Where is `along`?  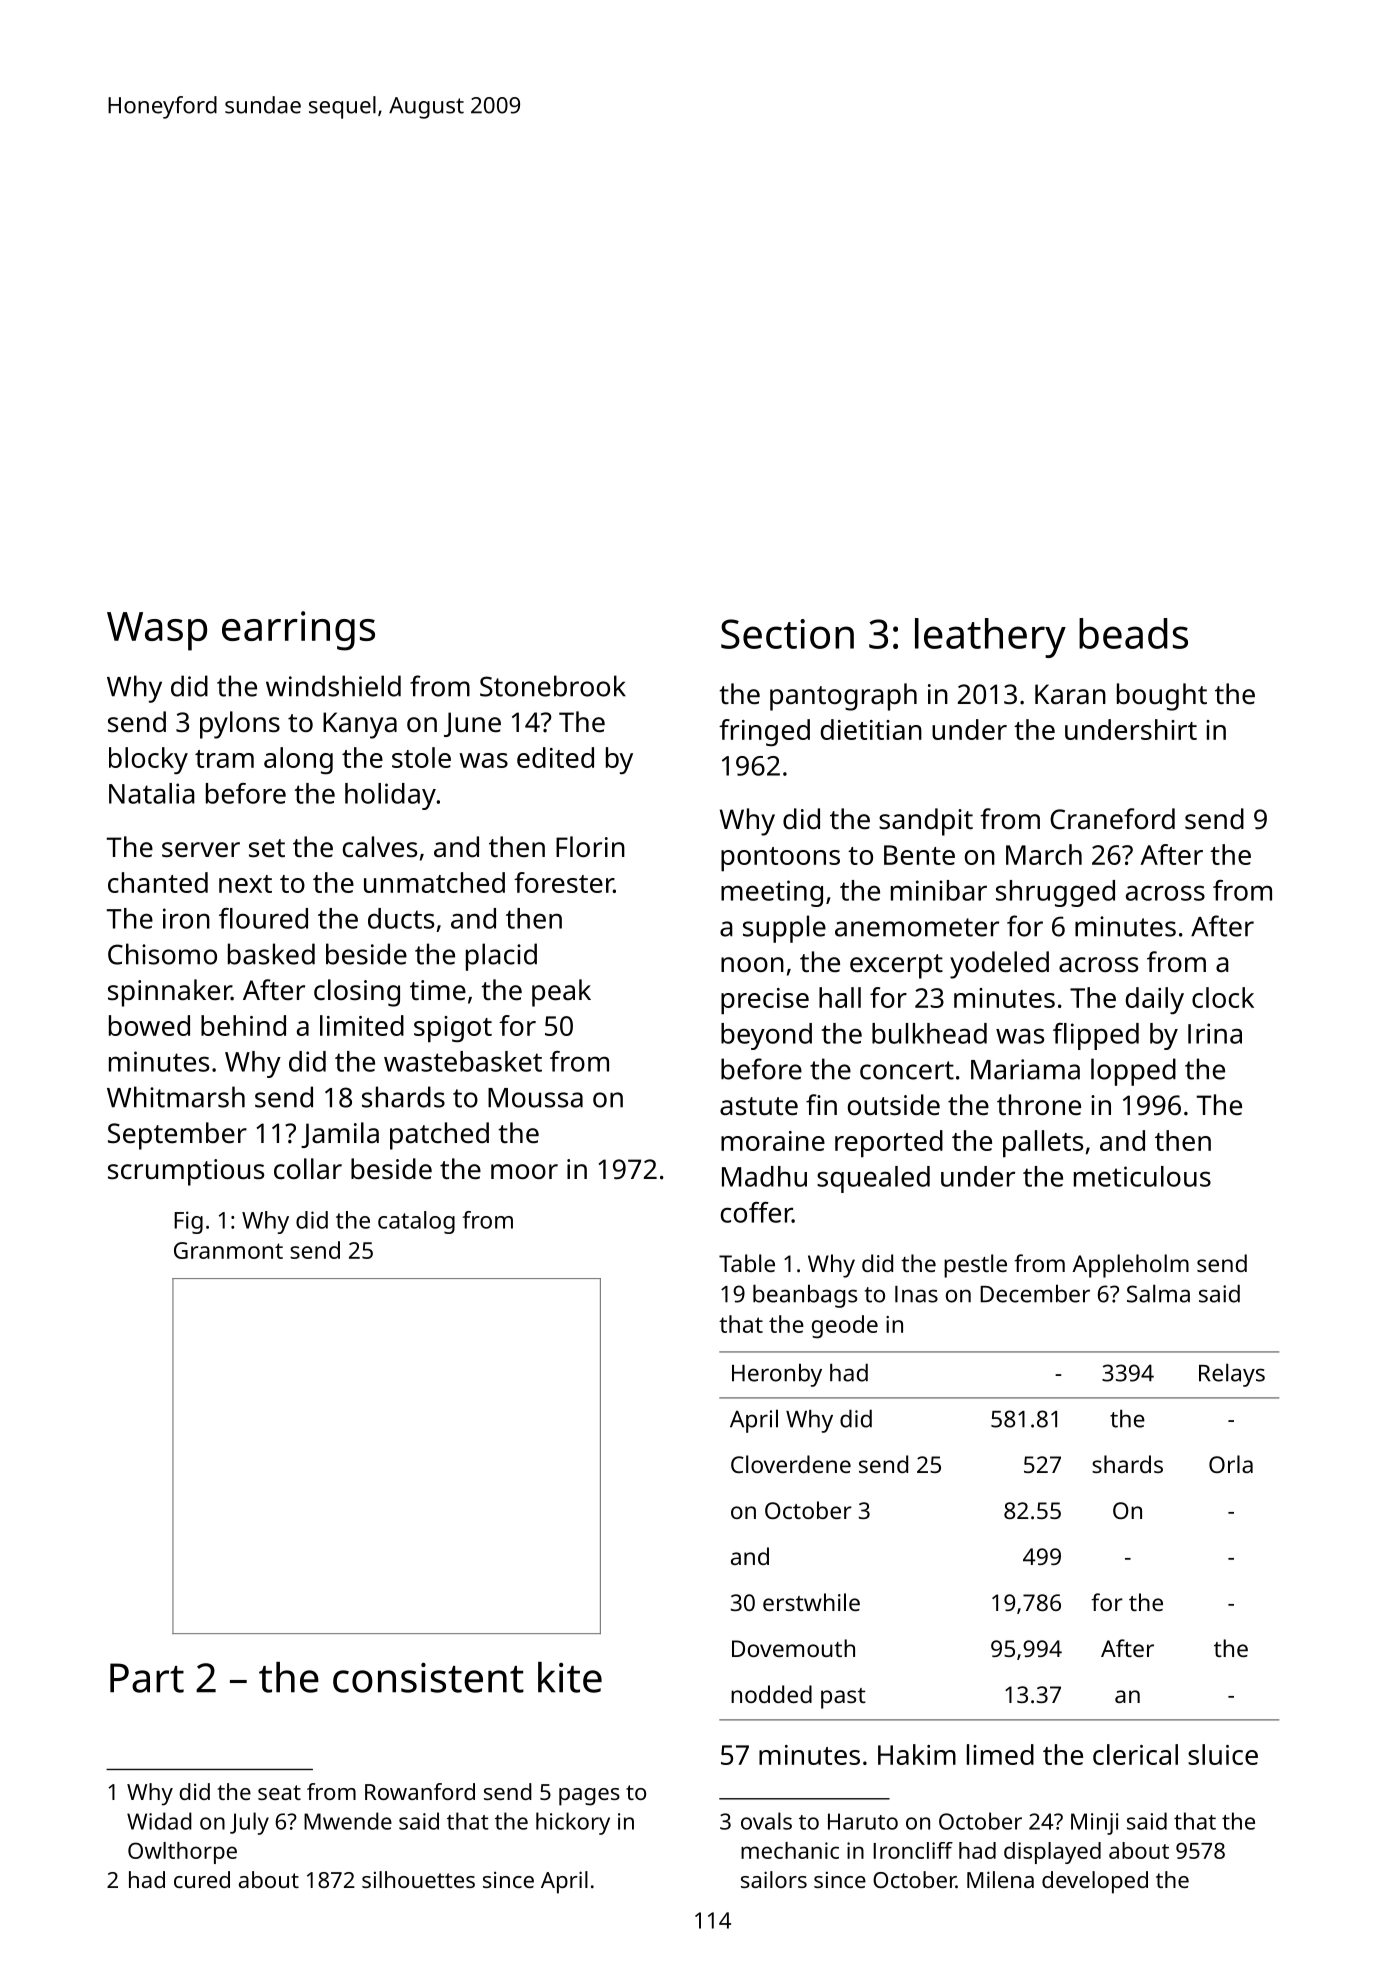 along is located at coordinates (298, 760).
